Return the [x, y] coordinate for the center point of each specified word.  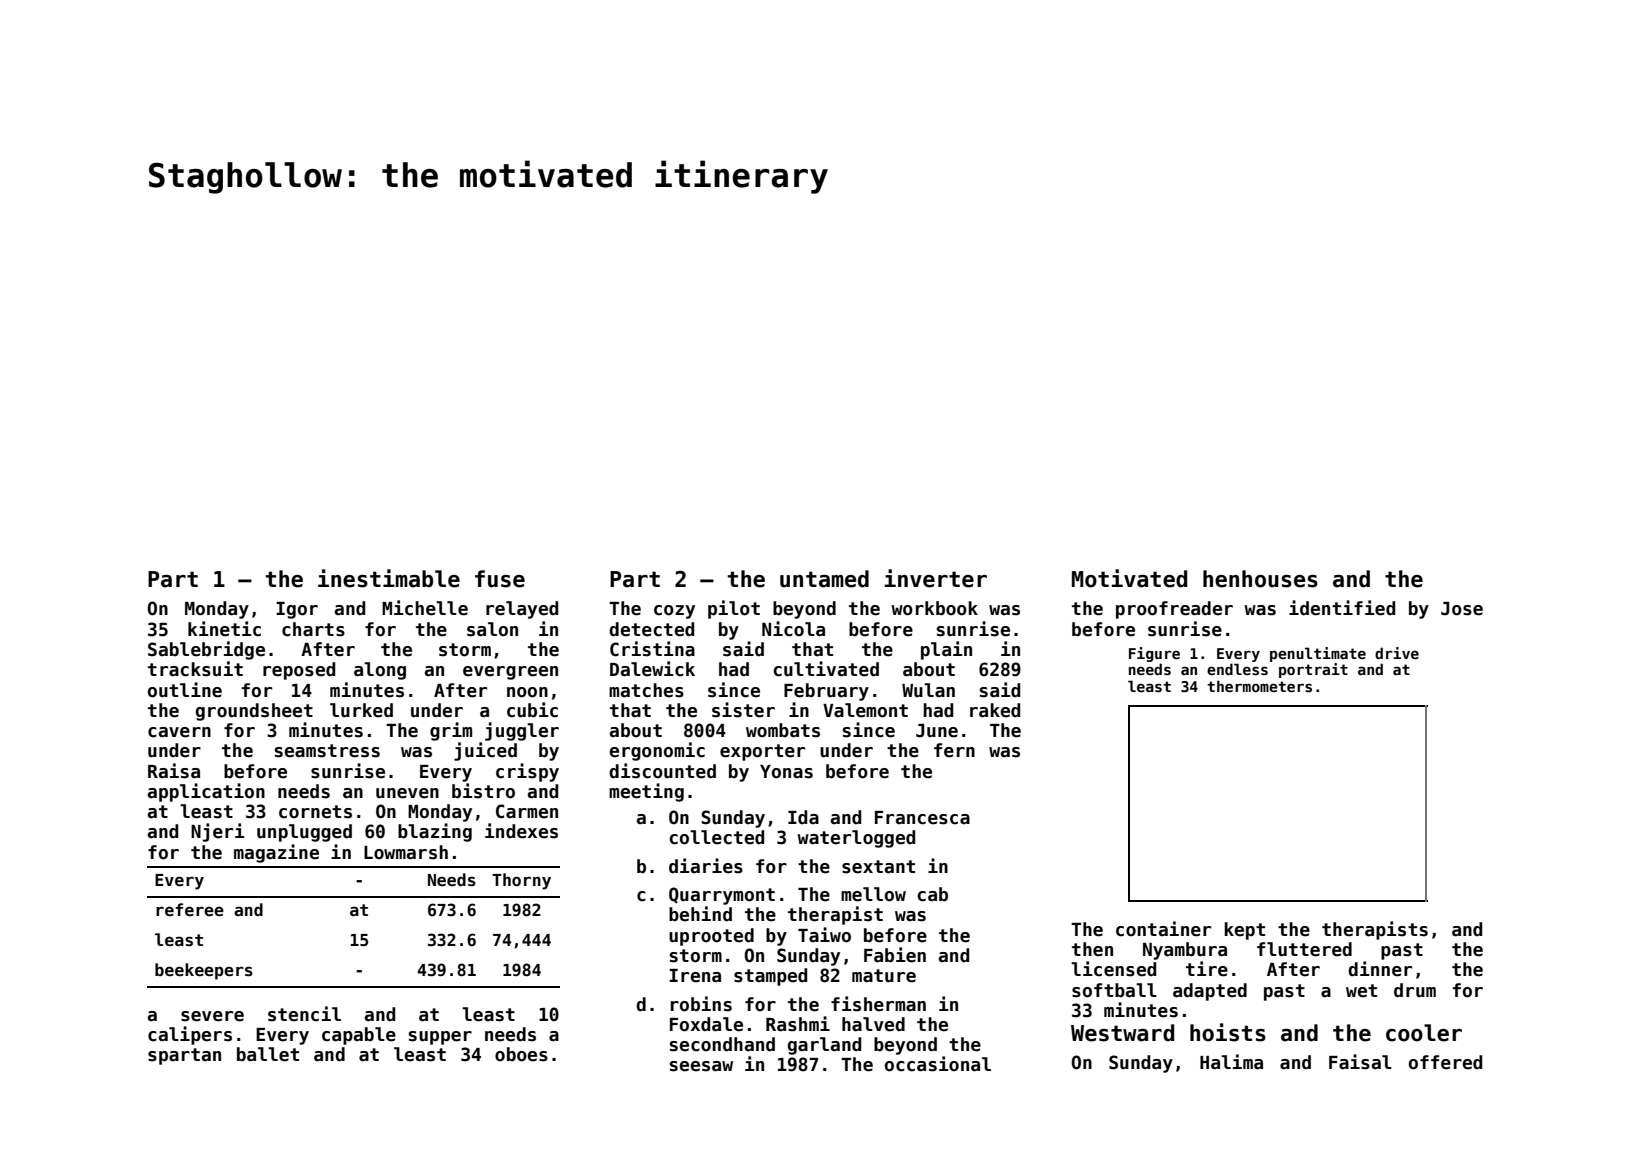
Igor [297, 610]
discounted [662, 771]
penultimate [1318, 654]
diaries [706, 866]
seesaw [701, 1066]
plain [946, 650]
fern [954, 750]
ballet [268, 1054]
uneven [407, 793]
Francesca [922, 818]
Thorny [521, 881]
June [937, 731]
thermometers [1259, 686]
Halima [1231, 1062]
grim [451, 731]
